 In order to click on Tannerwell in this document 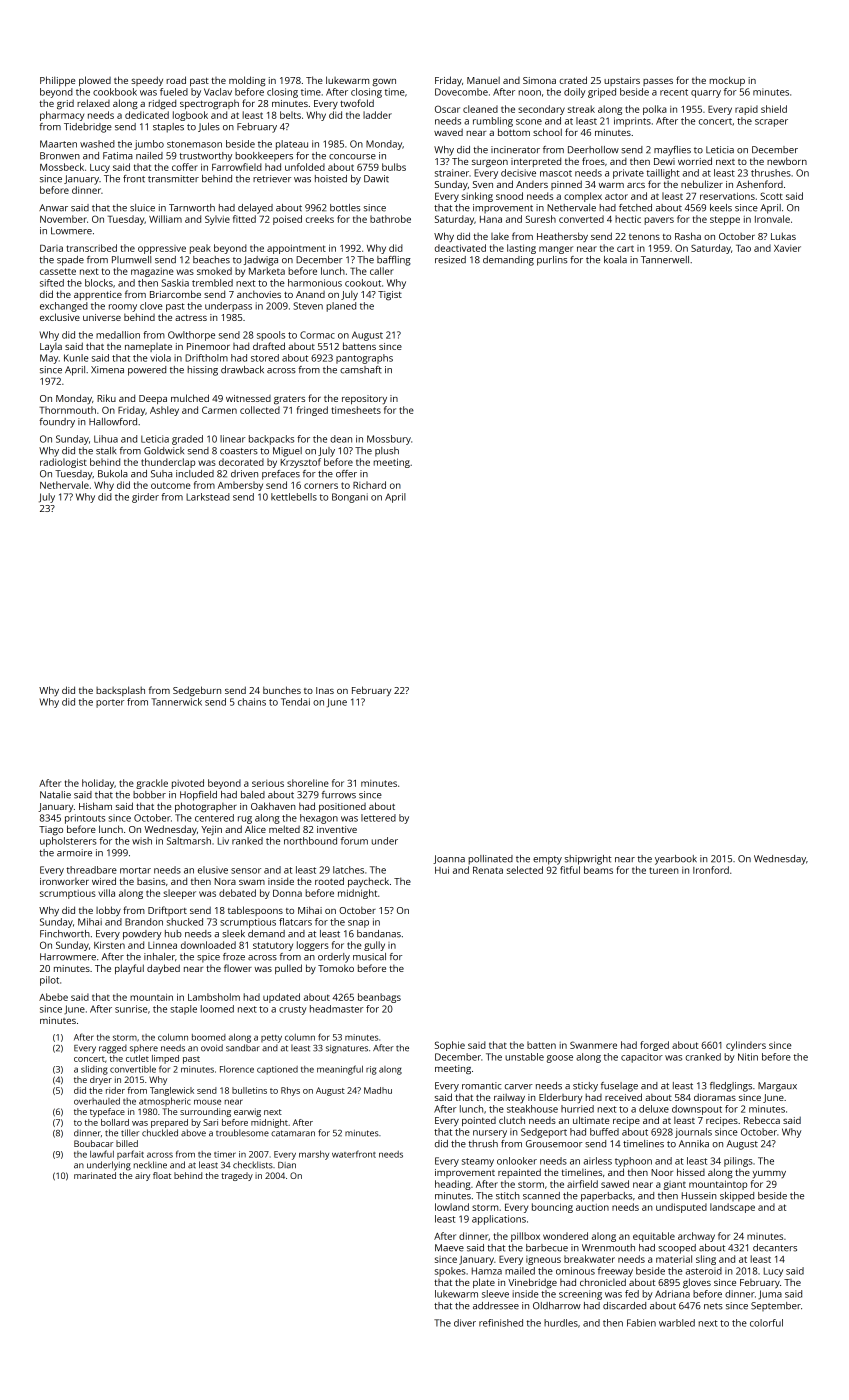, I will do `click(665, 260)`.
